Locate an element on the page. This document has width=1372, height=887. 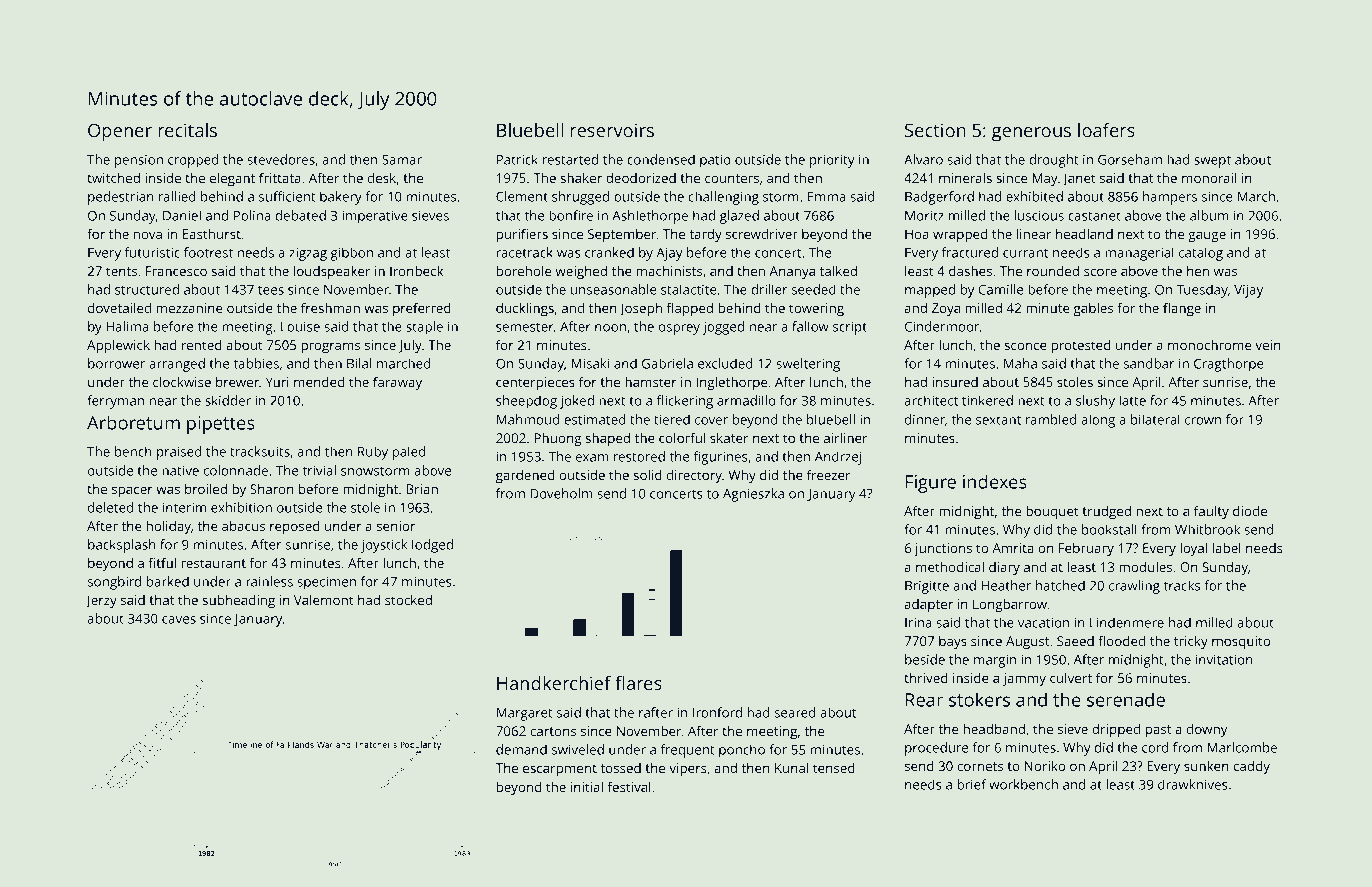
drought is located at coordinates (1054, 161).
